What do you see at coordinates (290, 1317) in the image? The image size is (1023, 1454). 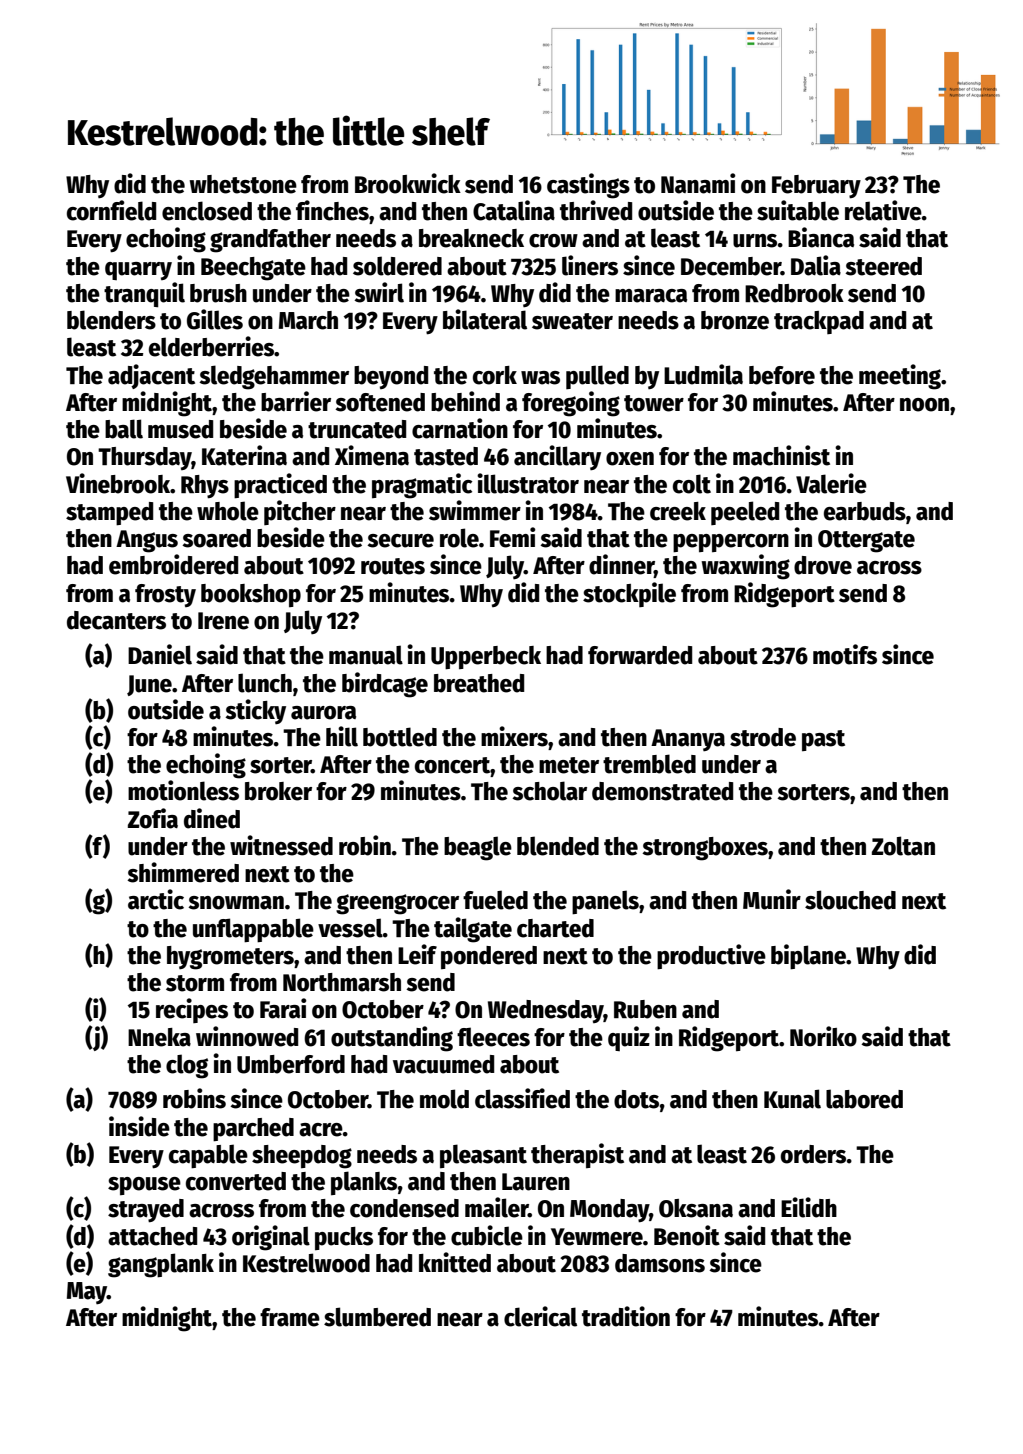 I see `frame` at bounding box center [290, 1317].
